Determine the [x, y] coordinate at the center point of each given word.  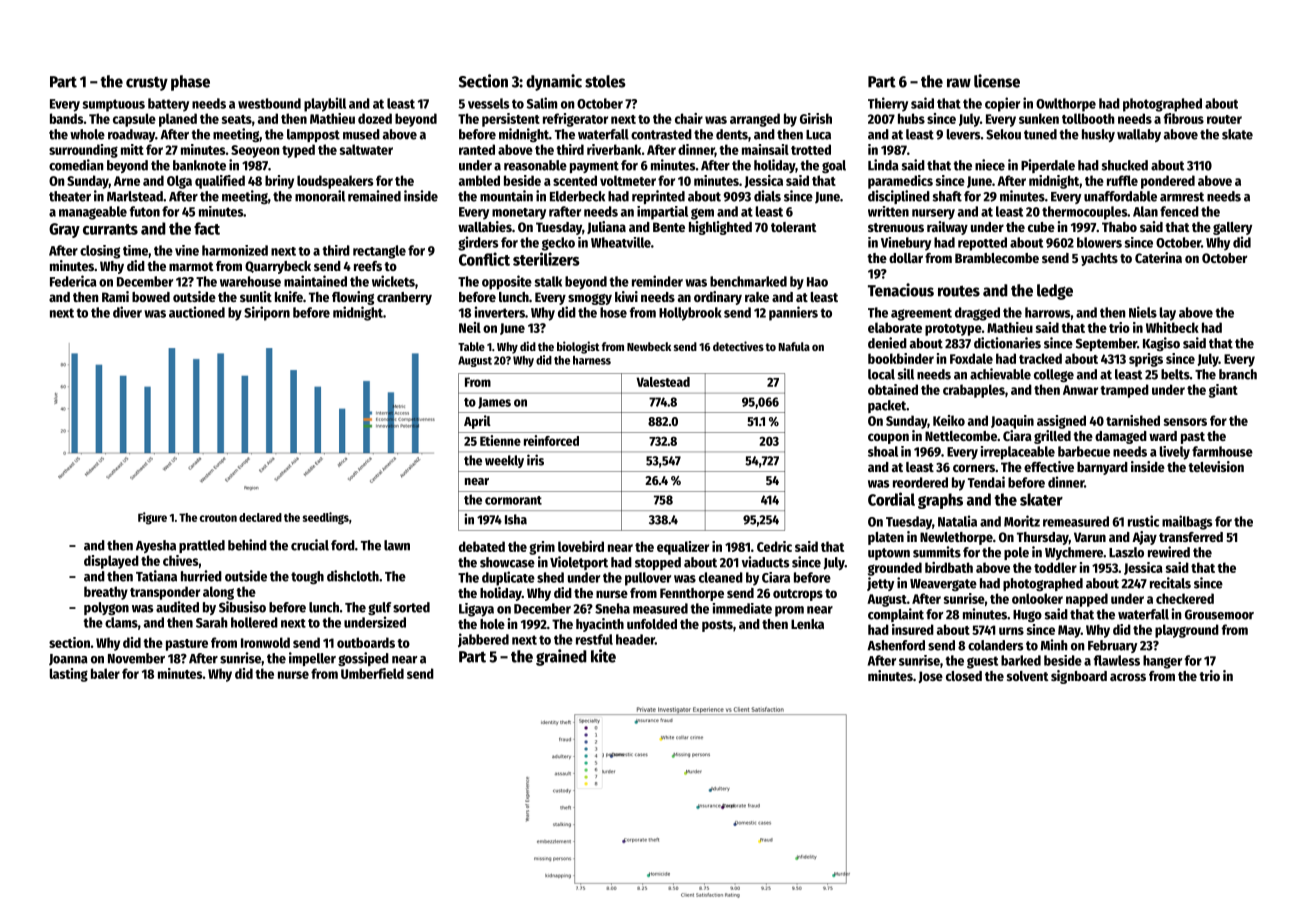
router [1224, 119]
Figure [152, 518]
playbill [325, 104]
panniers [793, 313]
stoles [605, 81]
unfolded [652, 624]
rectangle [379, 252]
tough [307, 577]
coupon [888, 438]
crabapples [974, 391]
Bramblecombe [997, 258]
